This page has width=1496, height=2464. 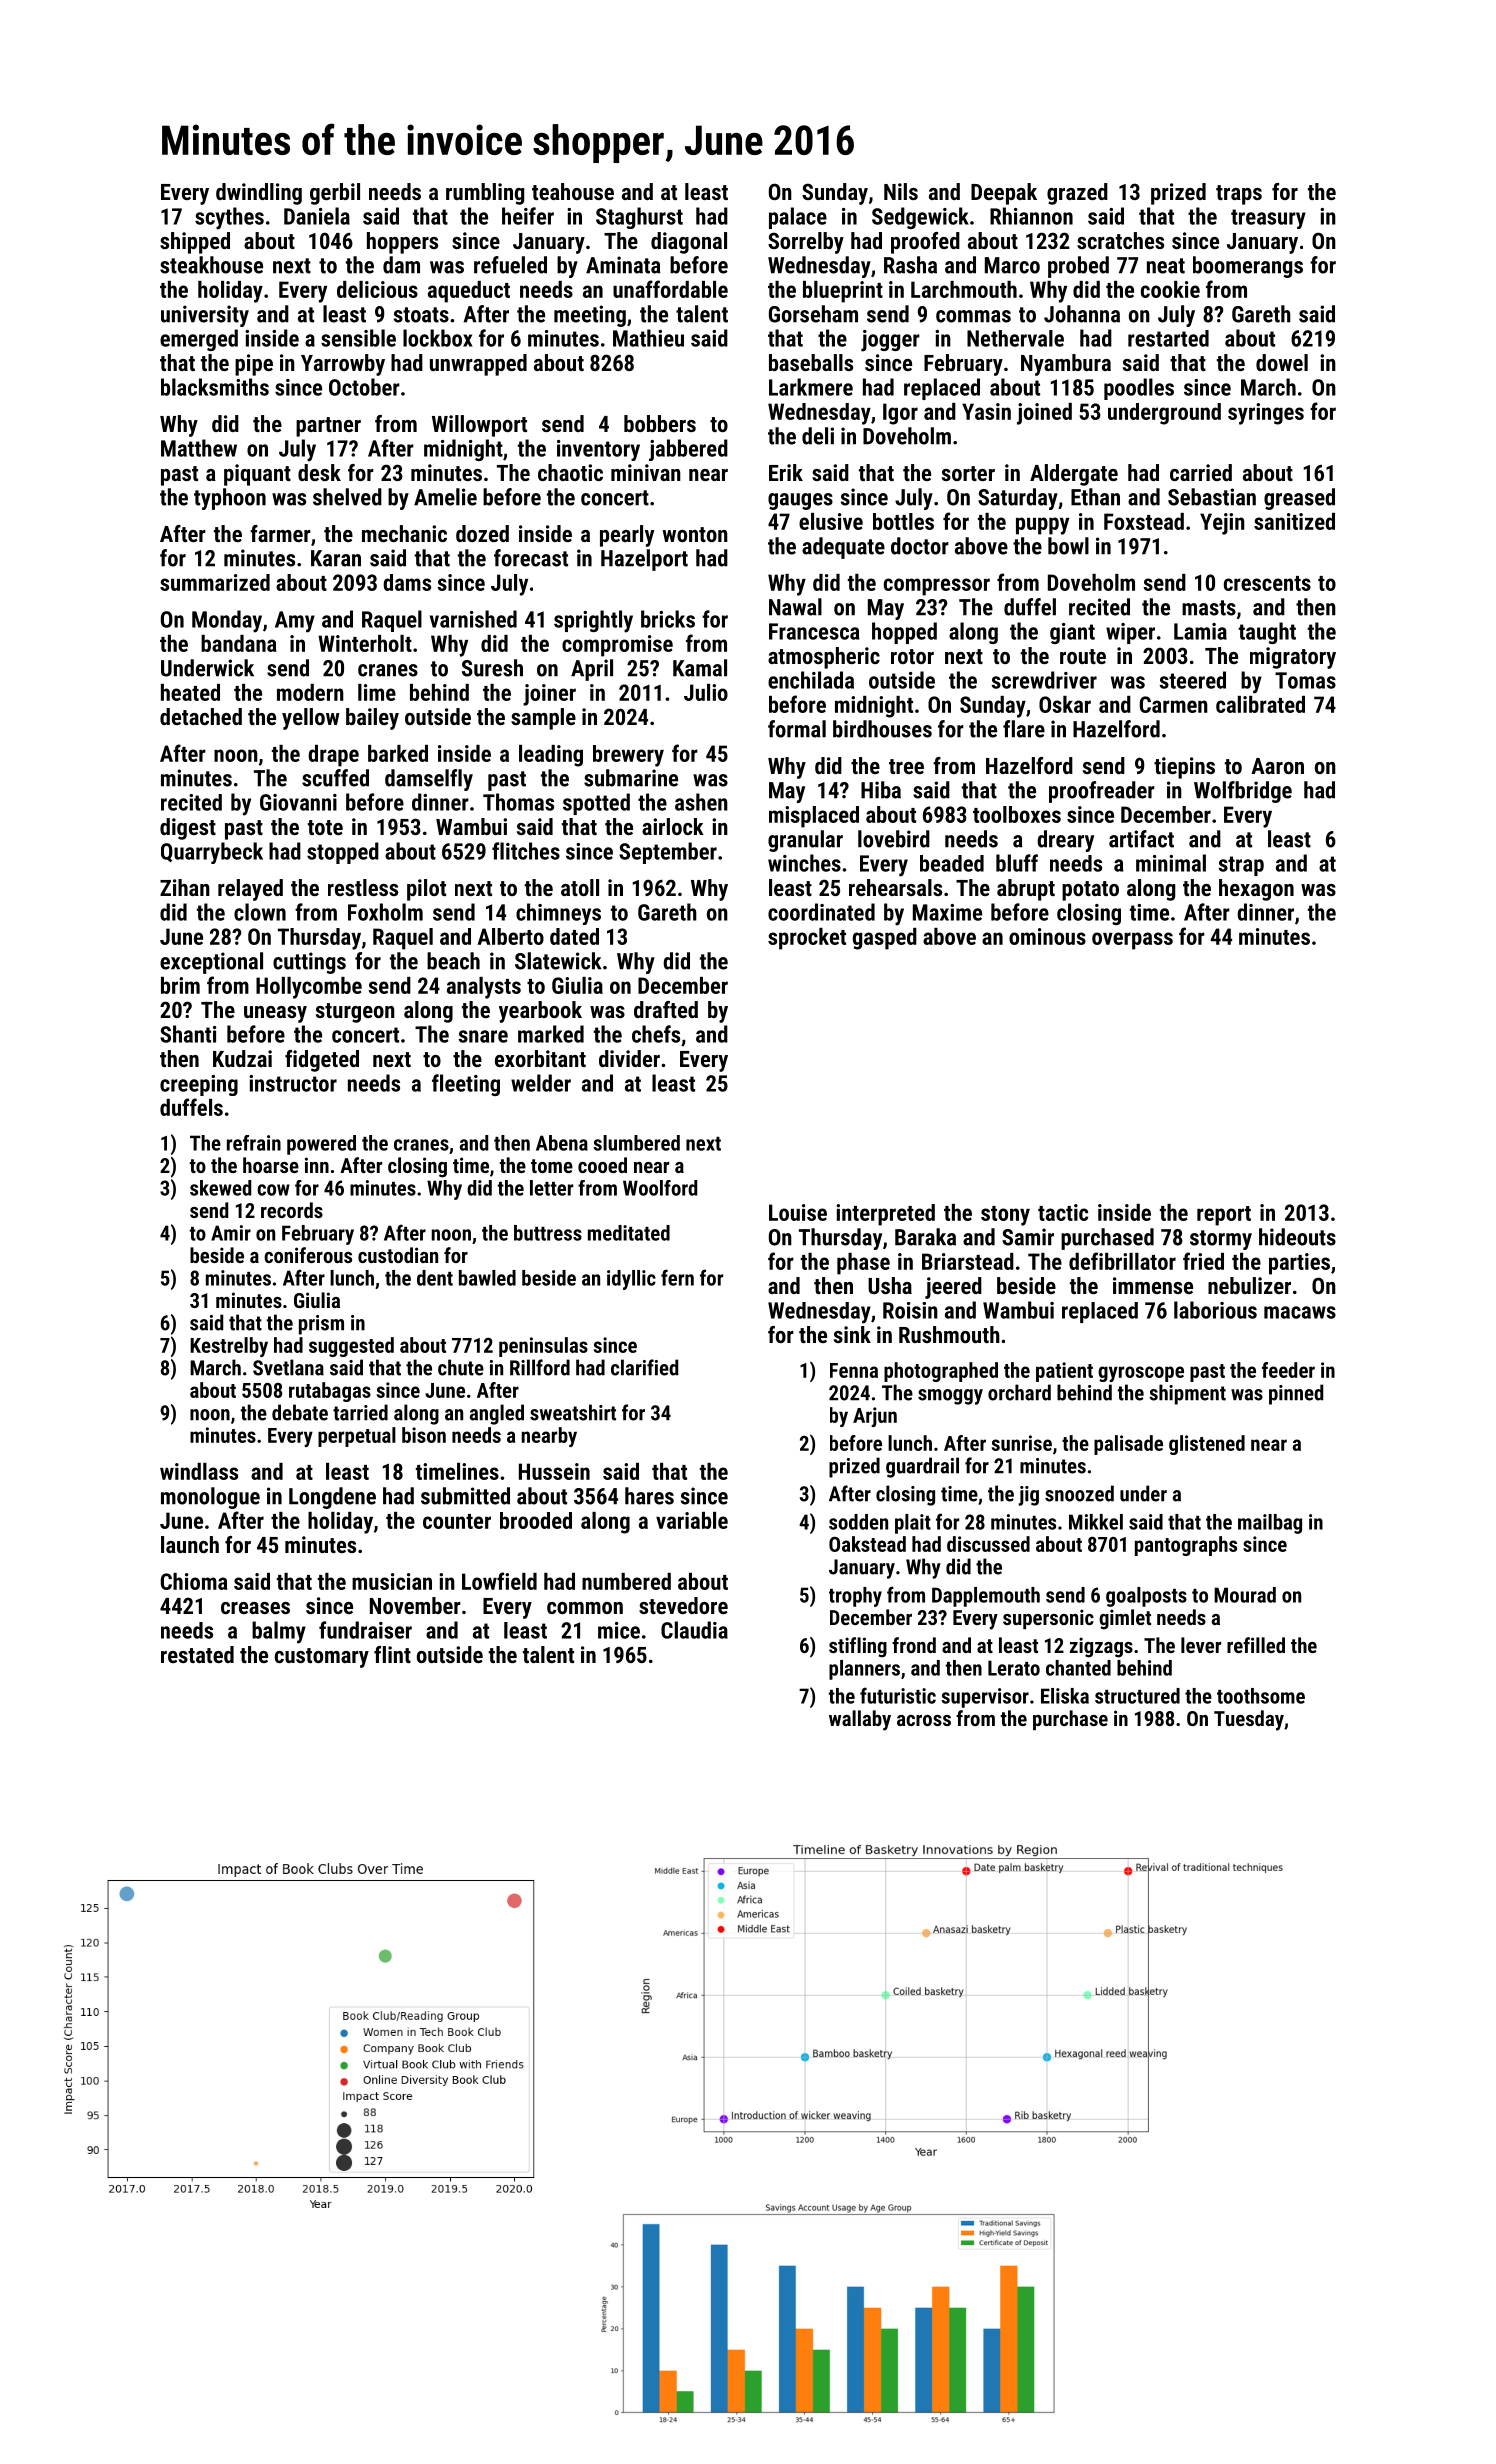 I want to click on gyroscope, so click(x=1141, y=1374).
